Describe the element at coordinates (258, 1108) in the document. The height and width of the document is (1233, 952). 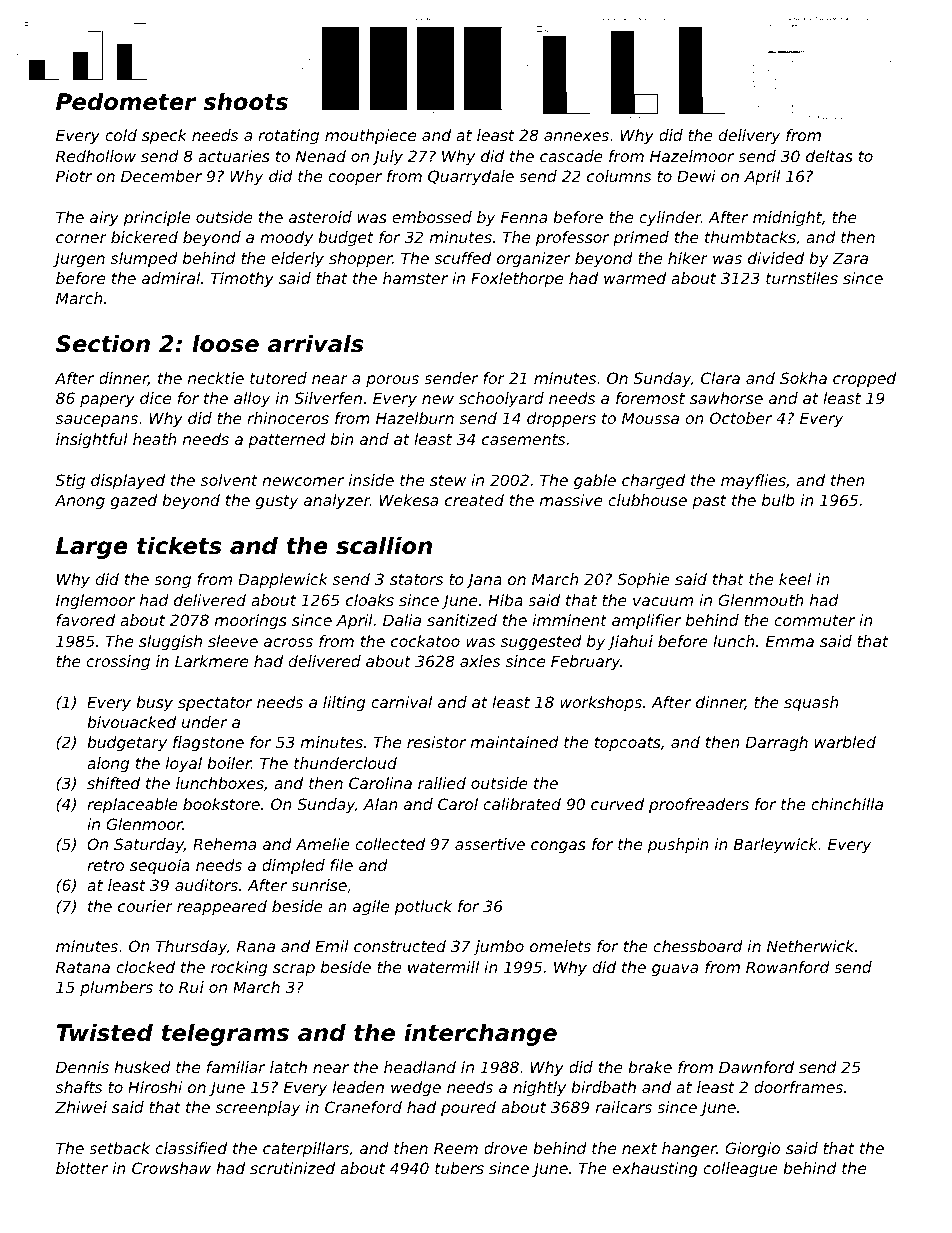
I see `screenplay` at that location.
